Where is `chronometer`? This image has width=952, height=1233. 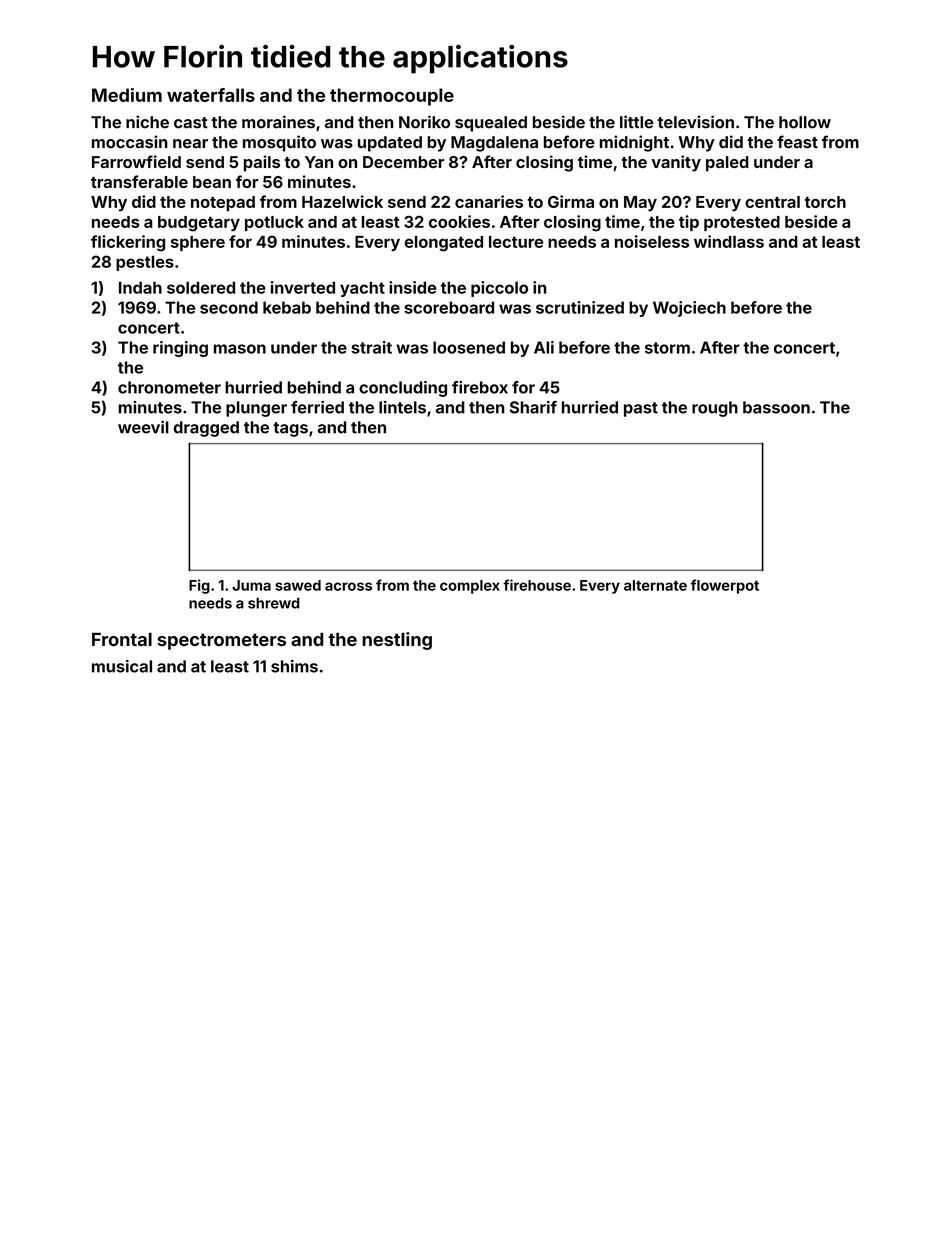 chronometer is located at coordinates (169, 387).
